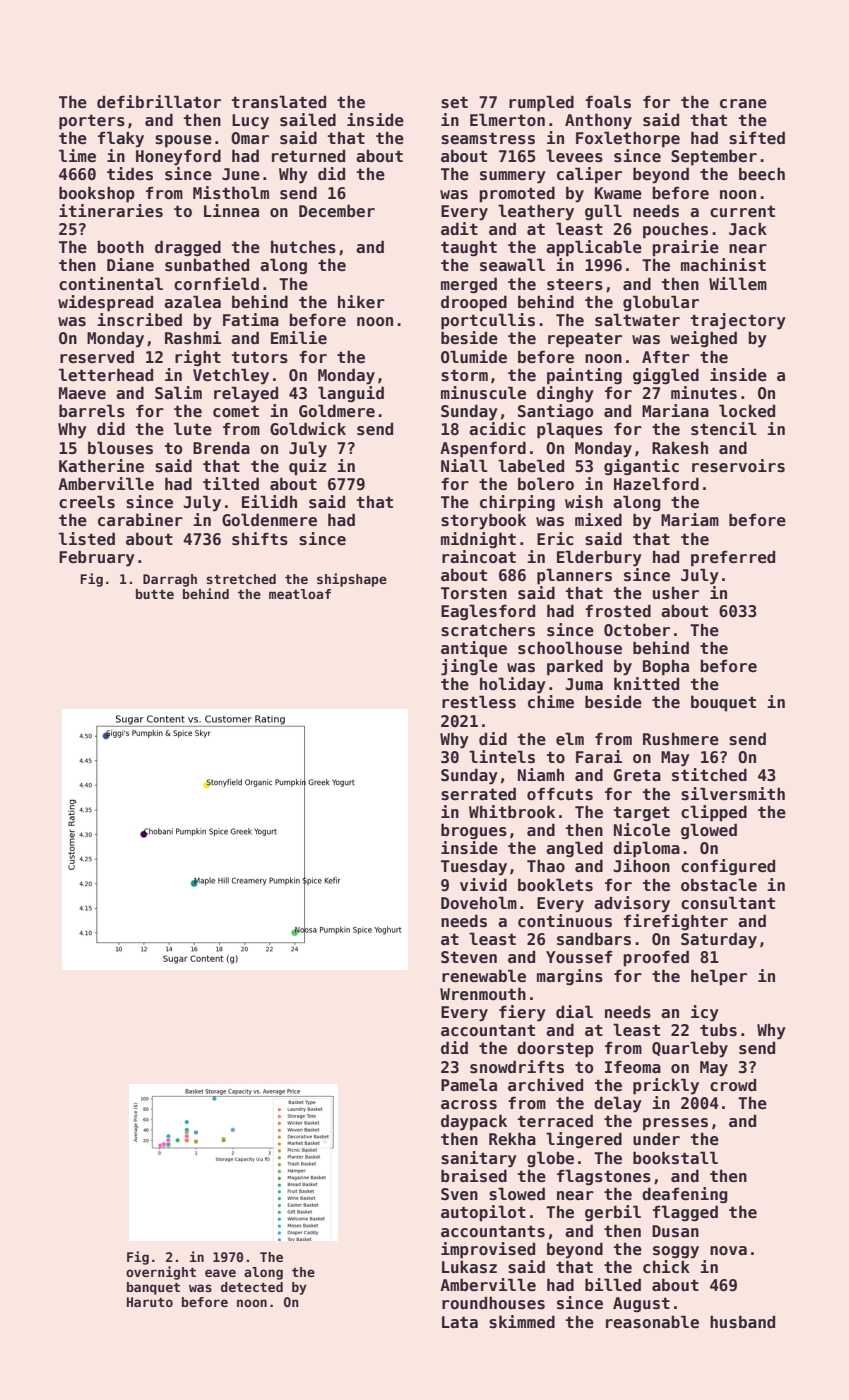  I want to click on crane, so click(743, 104).
